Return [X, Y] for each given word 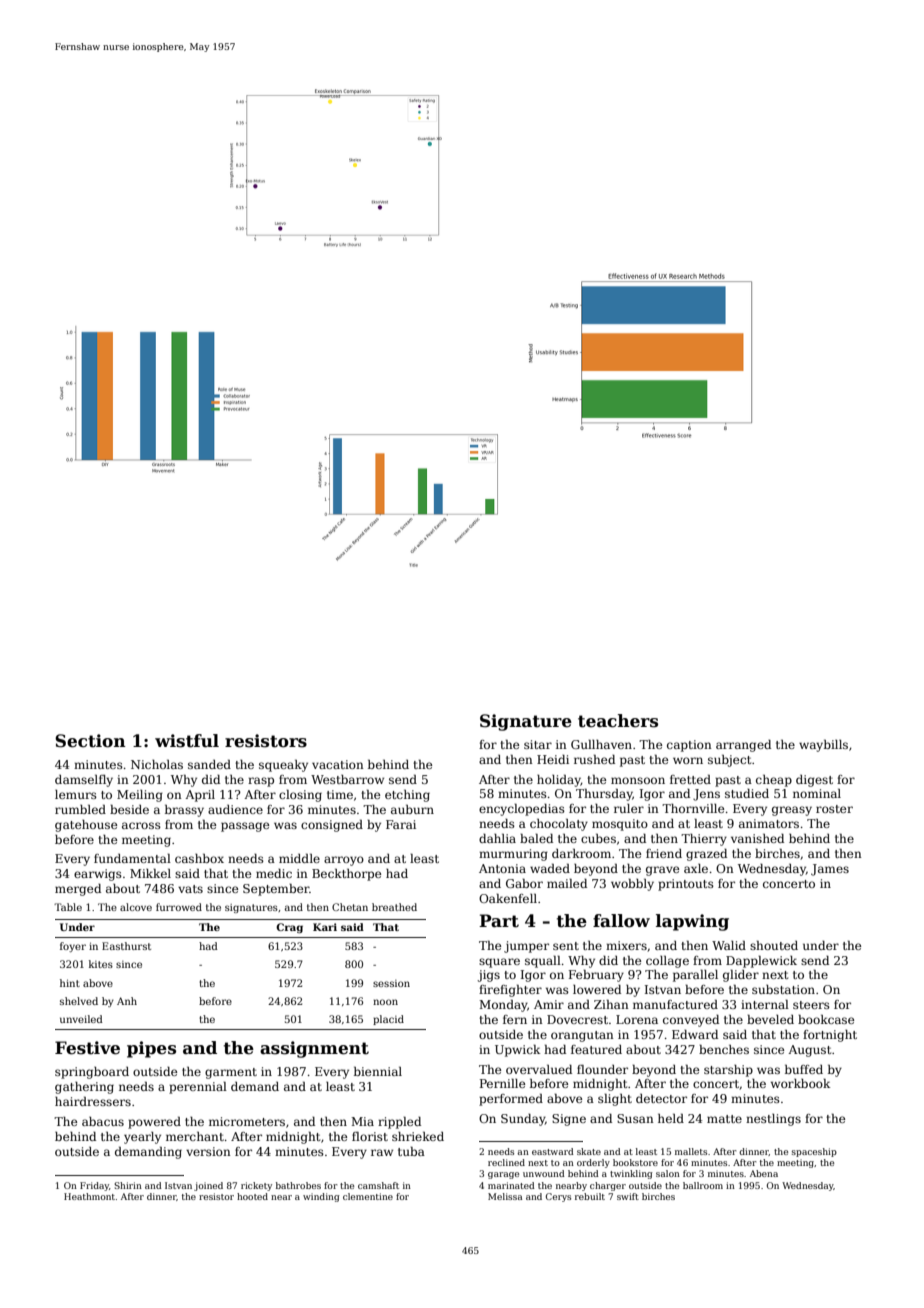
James [830, 870]
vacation [338, 764]
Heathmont [89, 1196]
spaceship [814, 1152]
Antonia [502, 868]
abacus [103, 1121]
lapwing [692, 922]
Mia [362, 1121]
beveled [770, 1019]
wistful [187, 741]
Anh [127, 1001]
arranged [743, 746]
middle [299, 858]
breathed [394, 907]
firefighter [510, 991]
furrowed [179, 907]
